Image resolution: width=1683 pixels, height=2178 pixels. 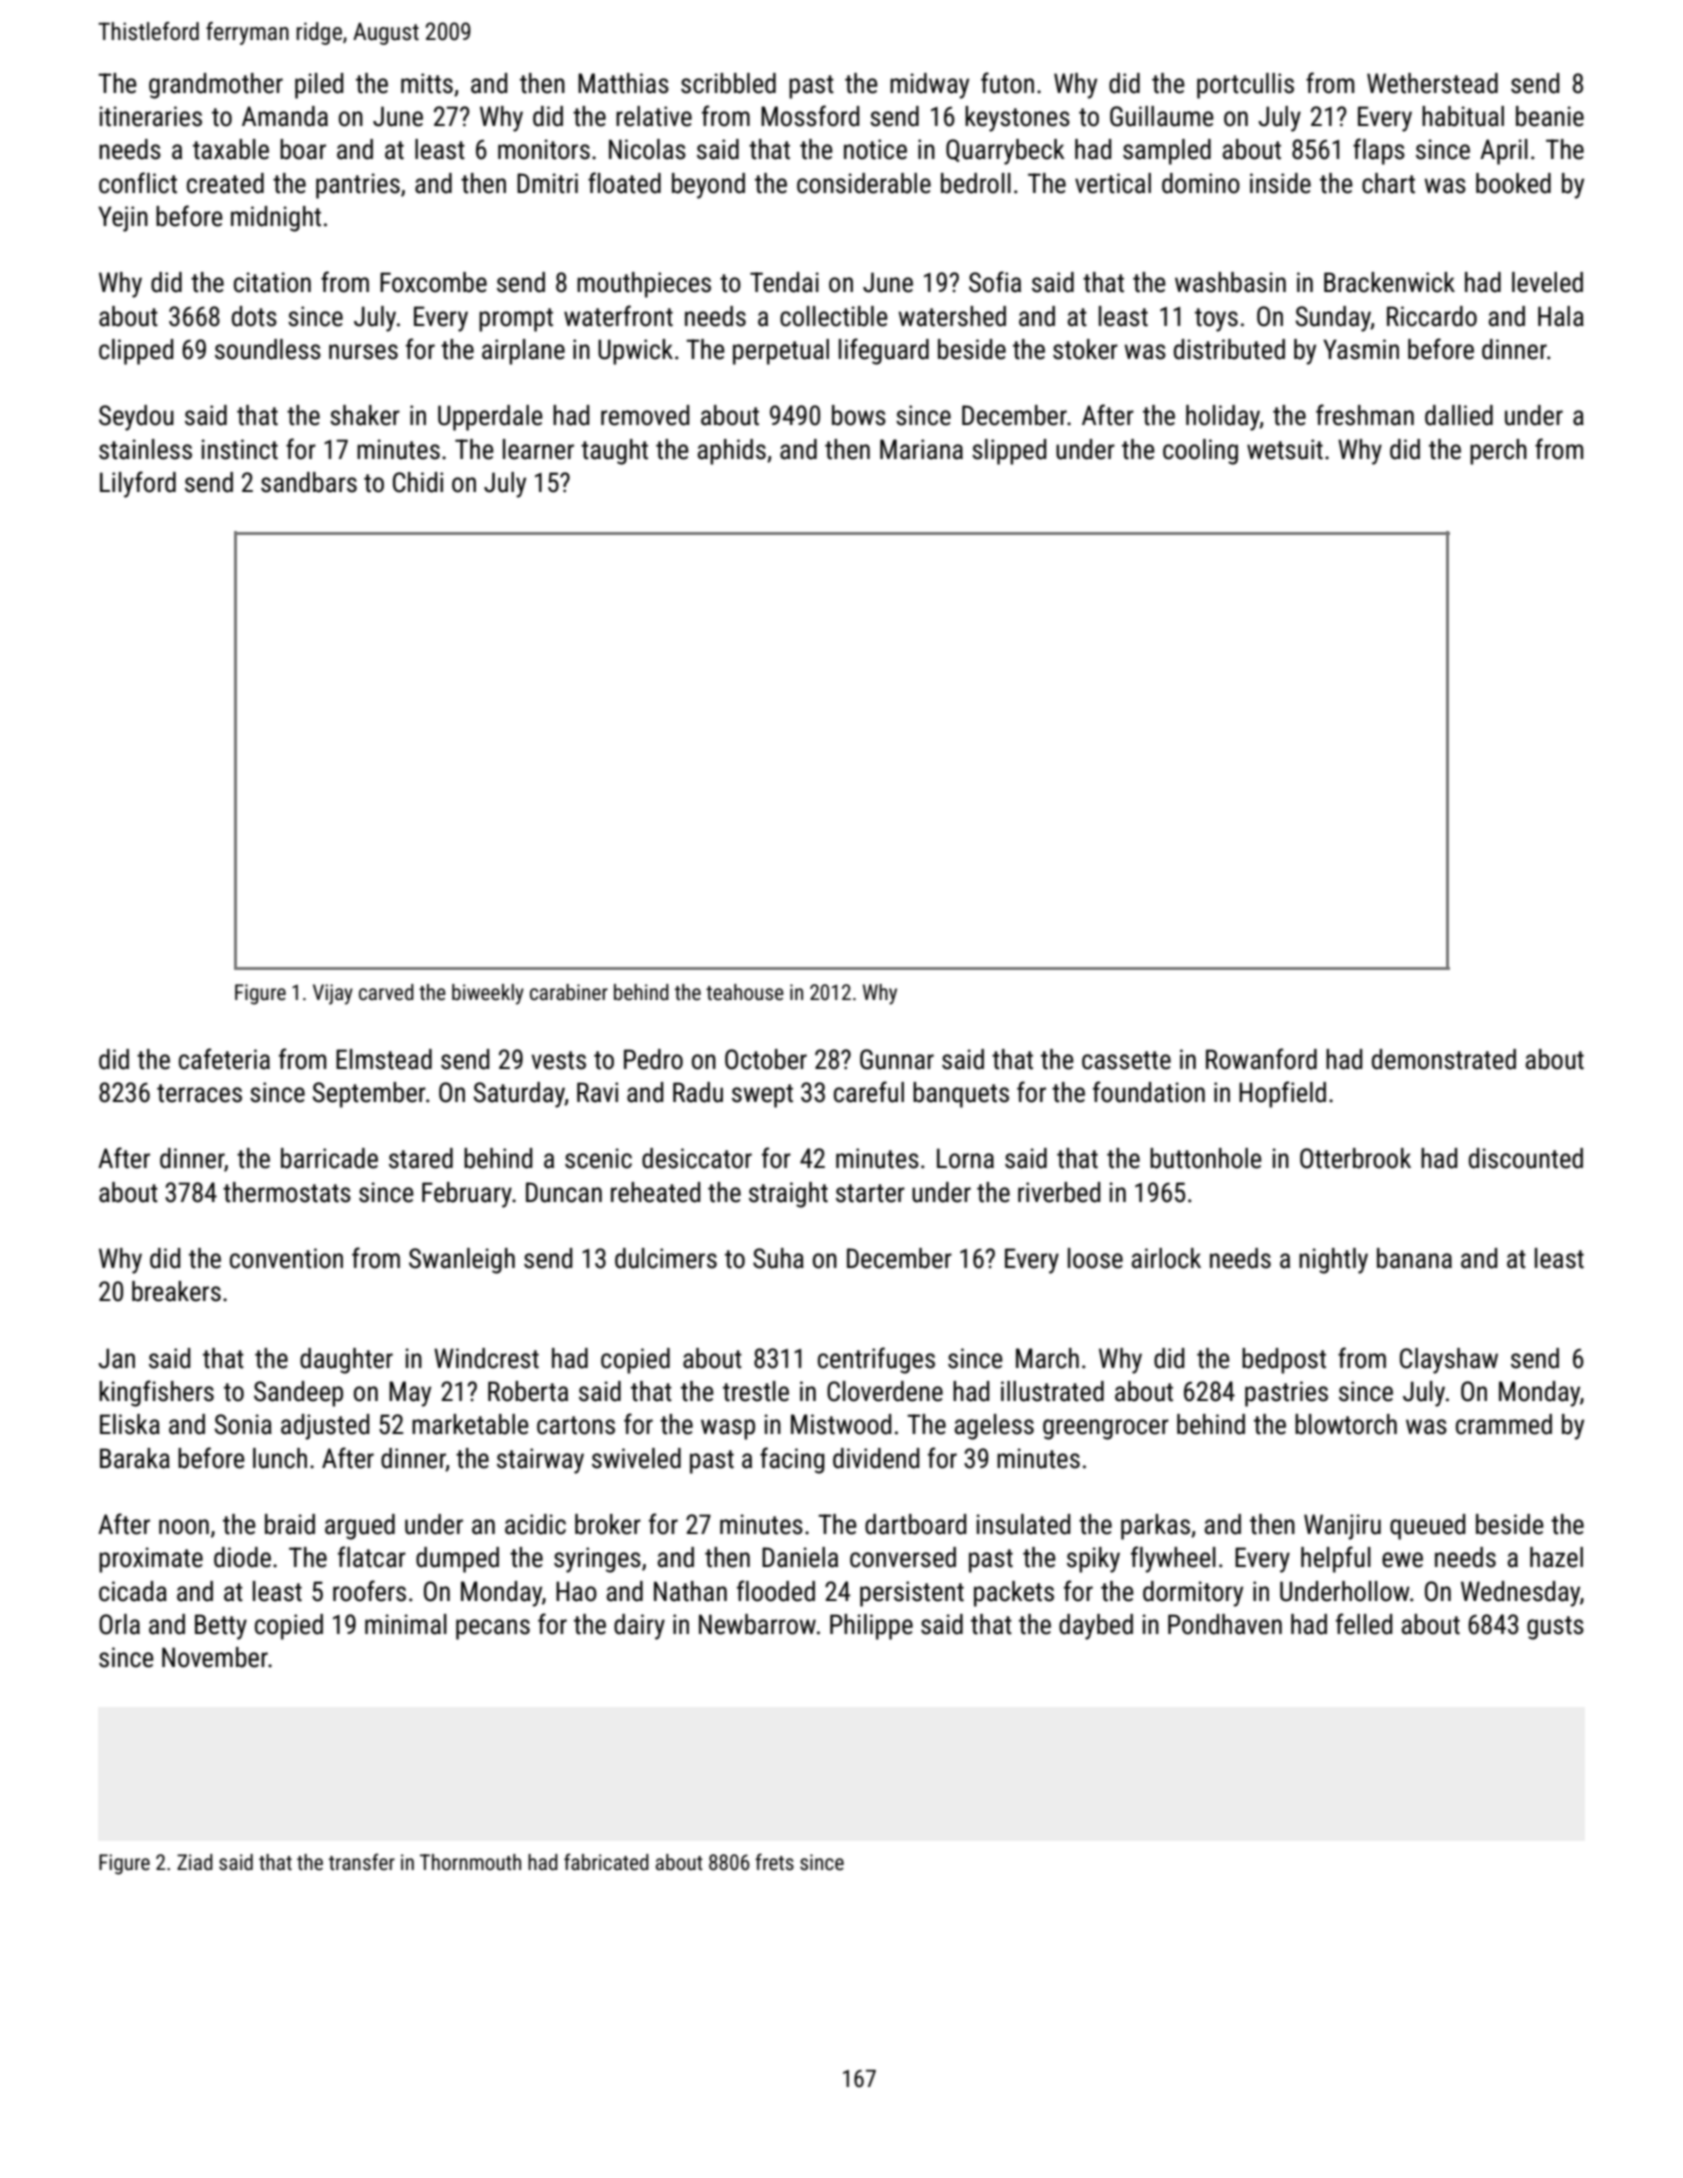 What do you see at coordinates (216, 86) in the image?
I see `grandmother` at bounding box center [216, 86].
